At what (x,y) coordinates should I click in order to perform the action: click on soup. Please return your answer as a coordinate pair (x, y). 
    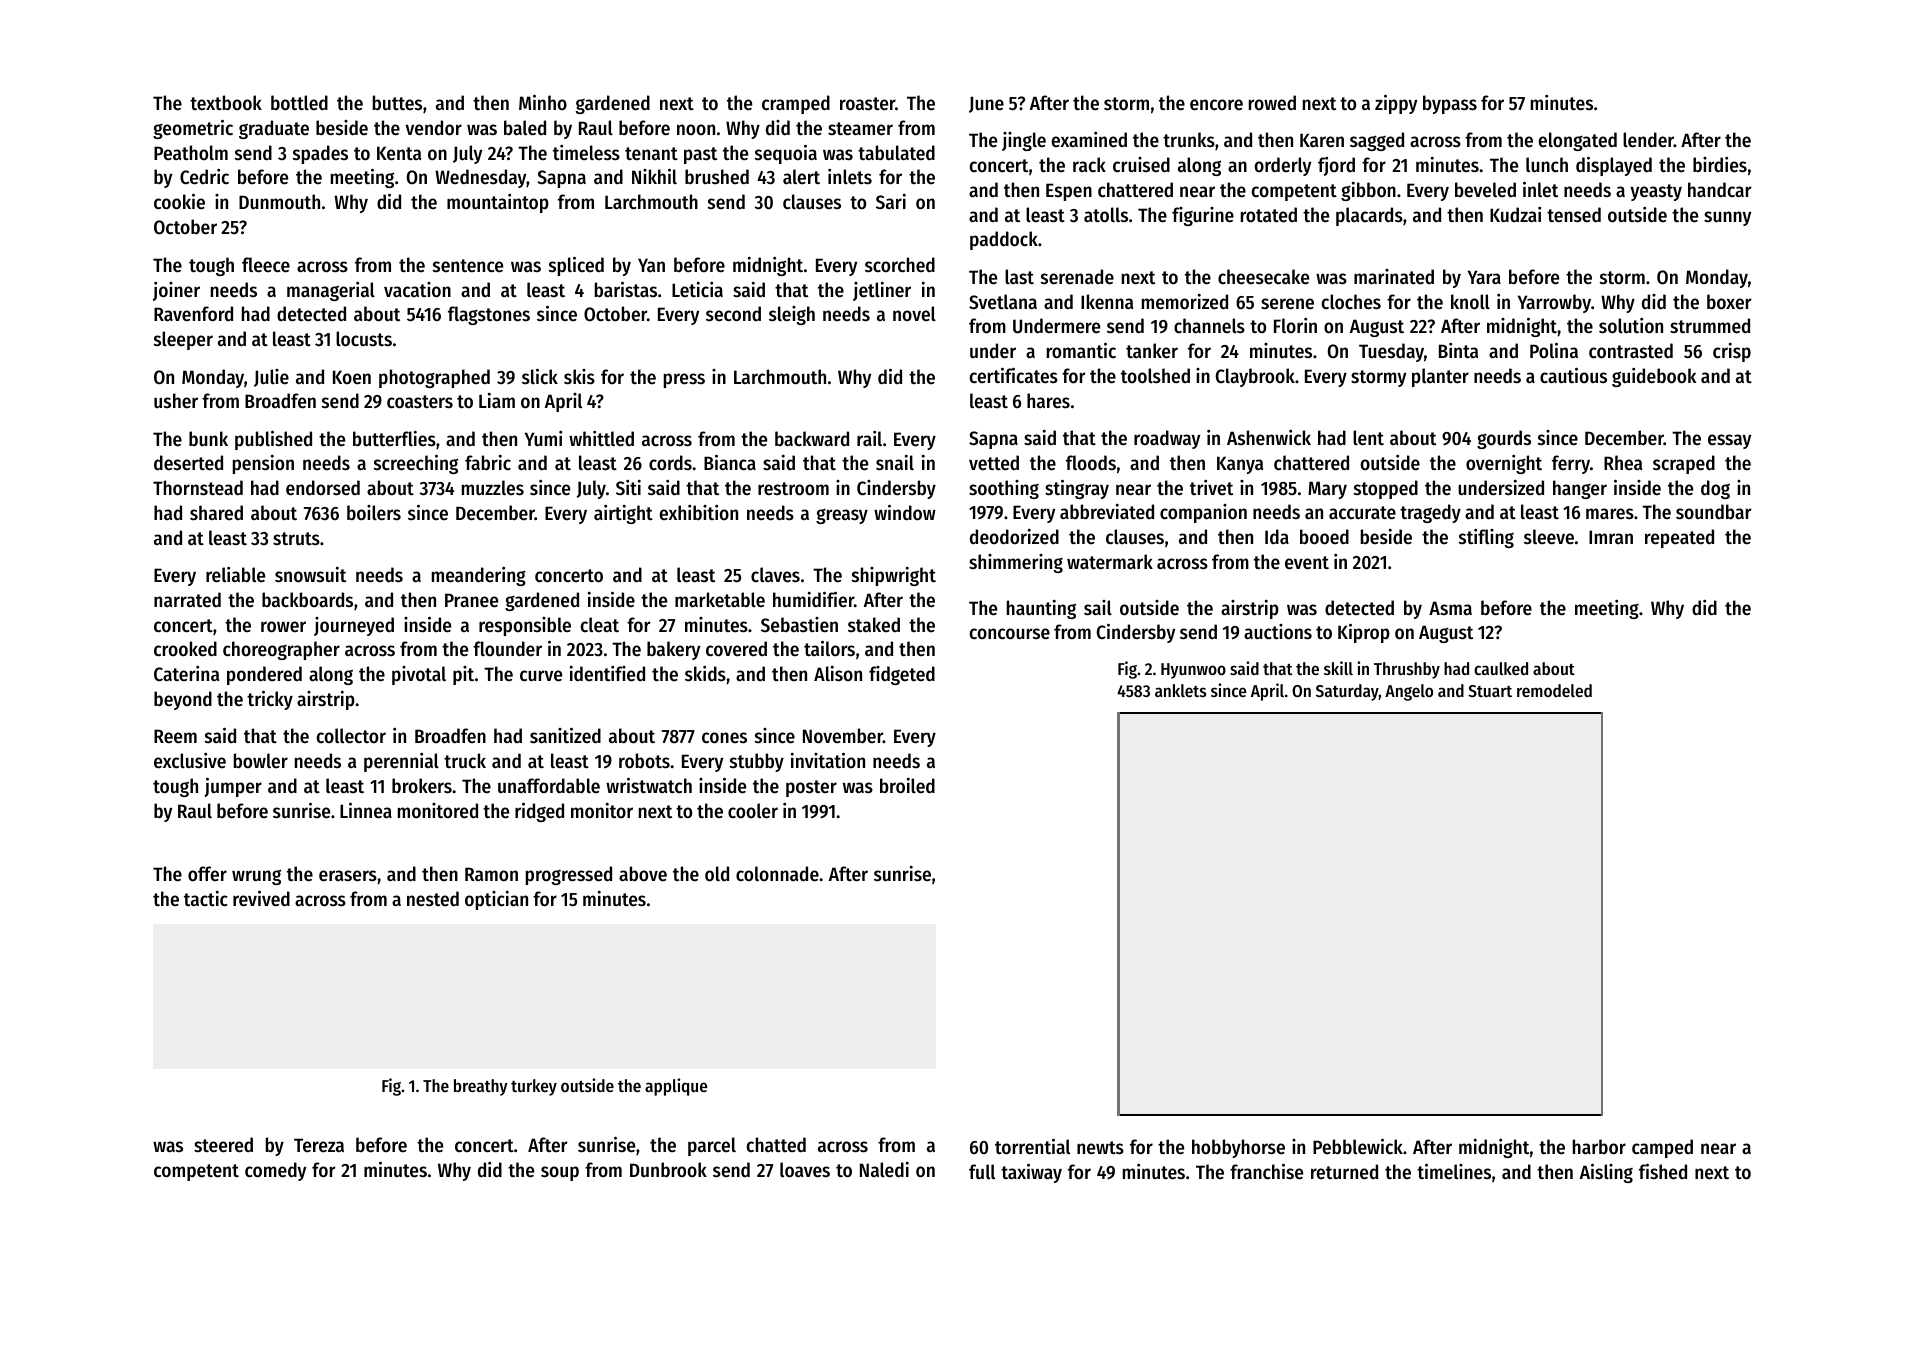
    Looking at the image, I should click on (560, 1173).
